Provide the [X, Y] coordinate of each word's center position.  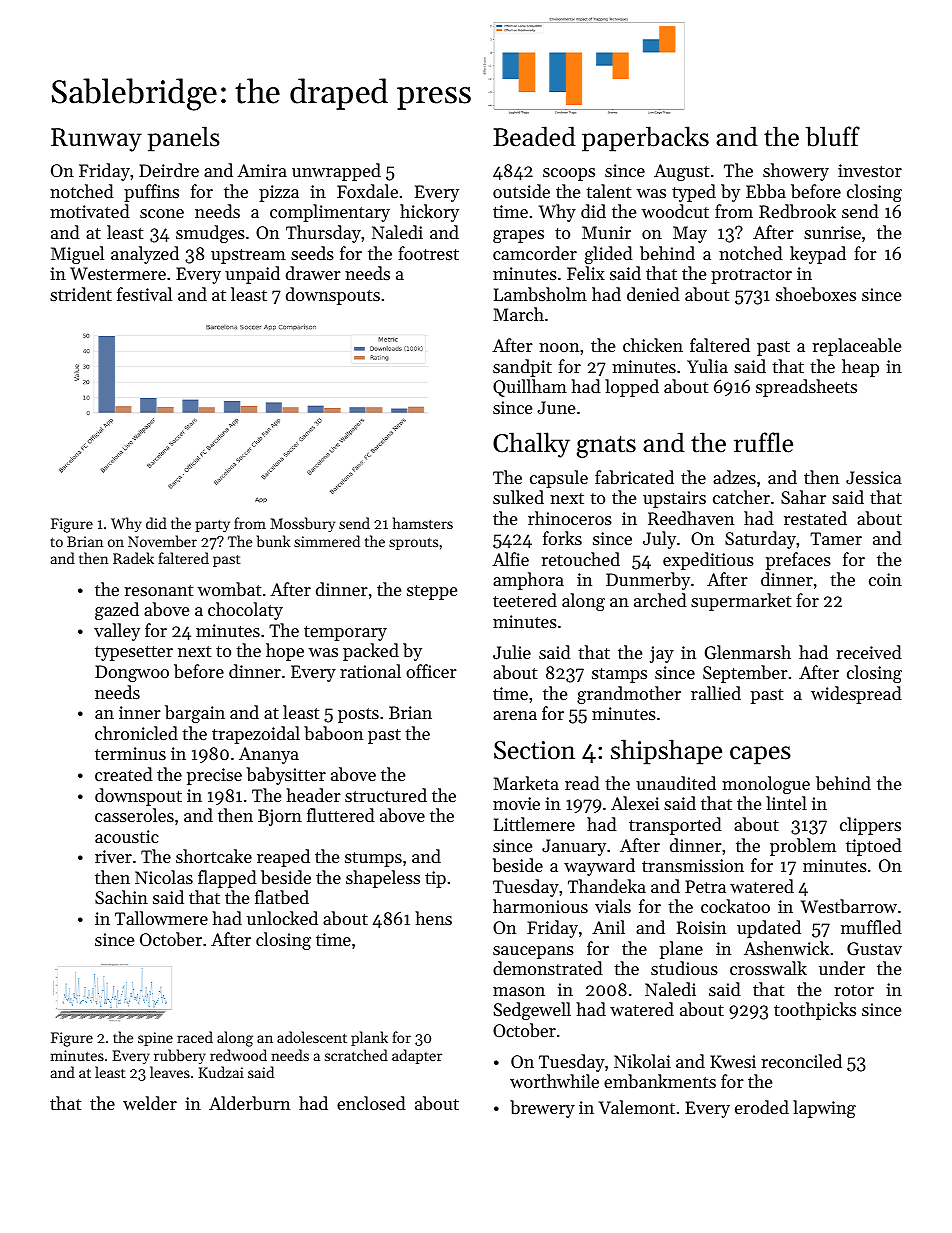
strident [81, 294]
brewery [542, 1109]
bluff [833, 136]
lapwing [824, 1109]
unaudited [676, 783]
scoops [569, 174]
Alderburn [249, 1103]
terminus [130, 753]
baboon [333, 733]
